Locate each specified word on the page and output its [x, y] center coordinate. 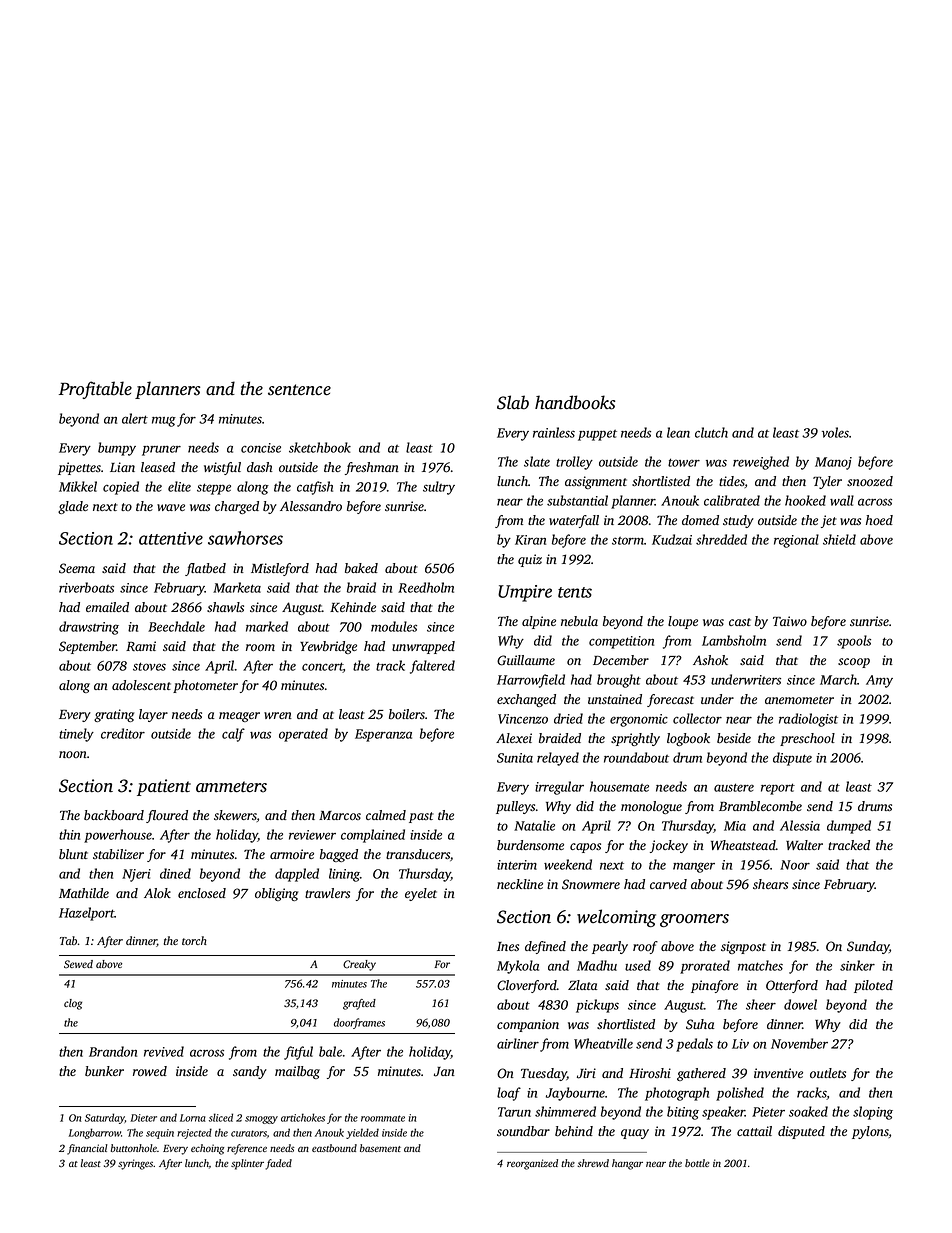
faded [278, 1164]
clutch [711, 432]
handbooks [575, 402]
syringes [135, 1164]
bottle [697, 1163]
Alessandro [311, 506]
